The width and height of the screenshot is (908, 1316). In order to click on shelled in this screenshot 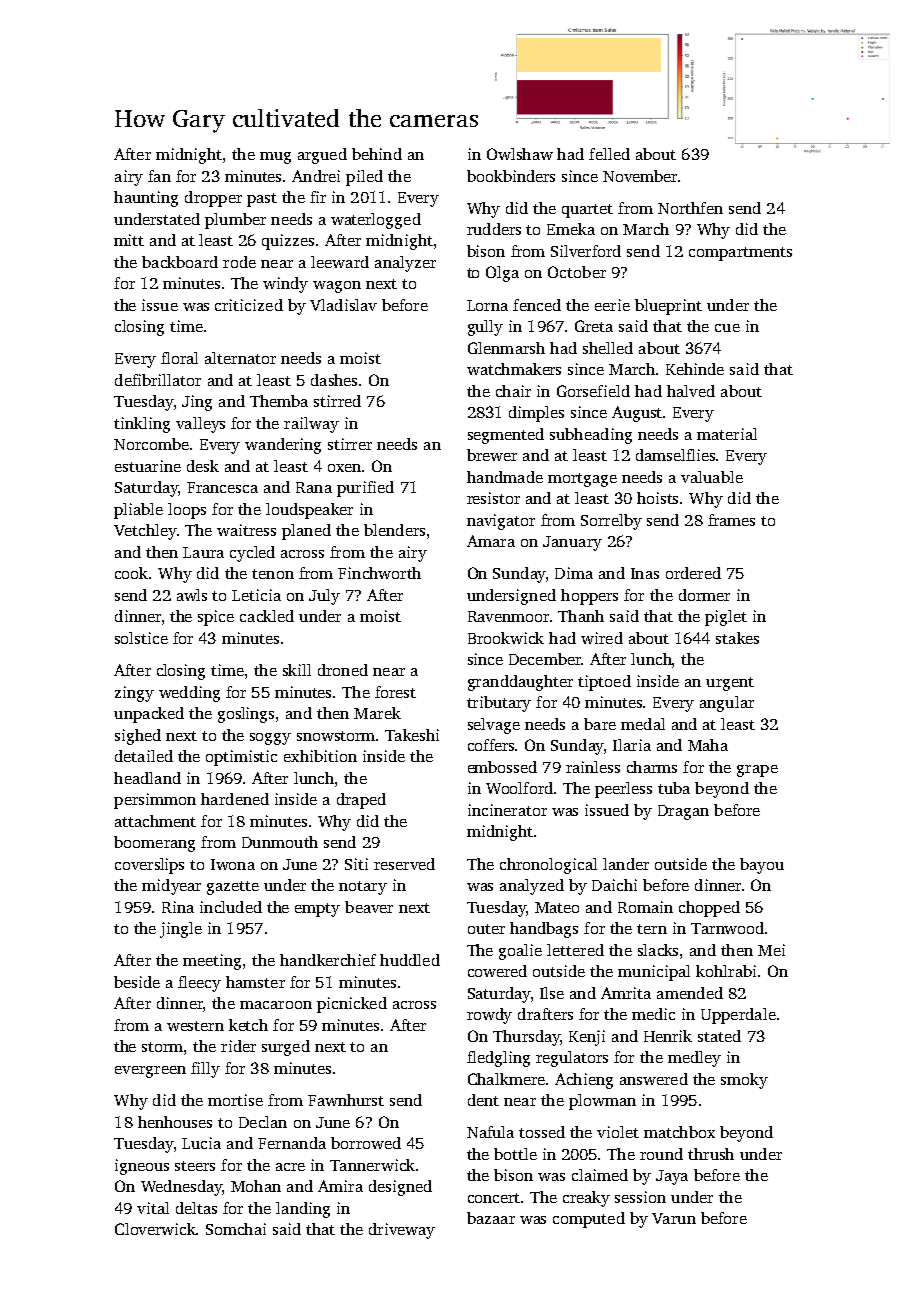, I will do `click(608, 348)`.
